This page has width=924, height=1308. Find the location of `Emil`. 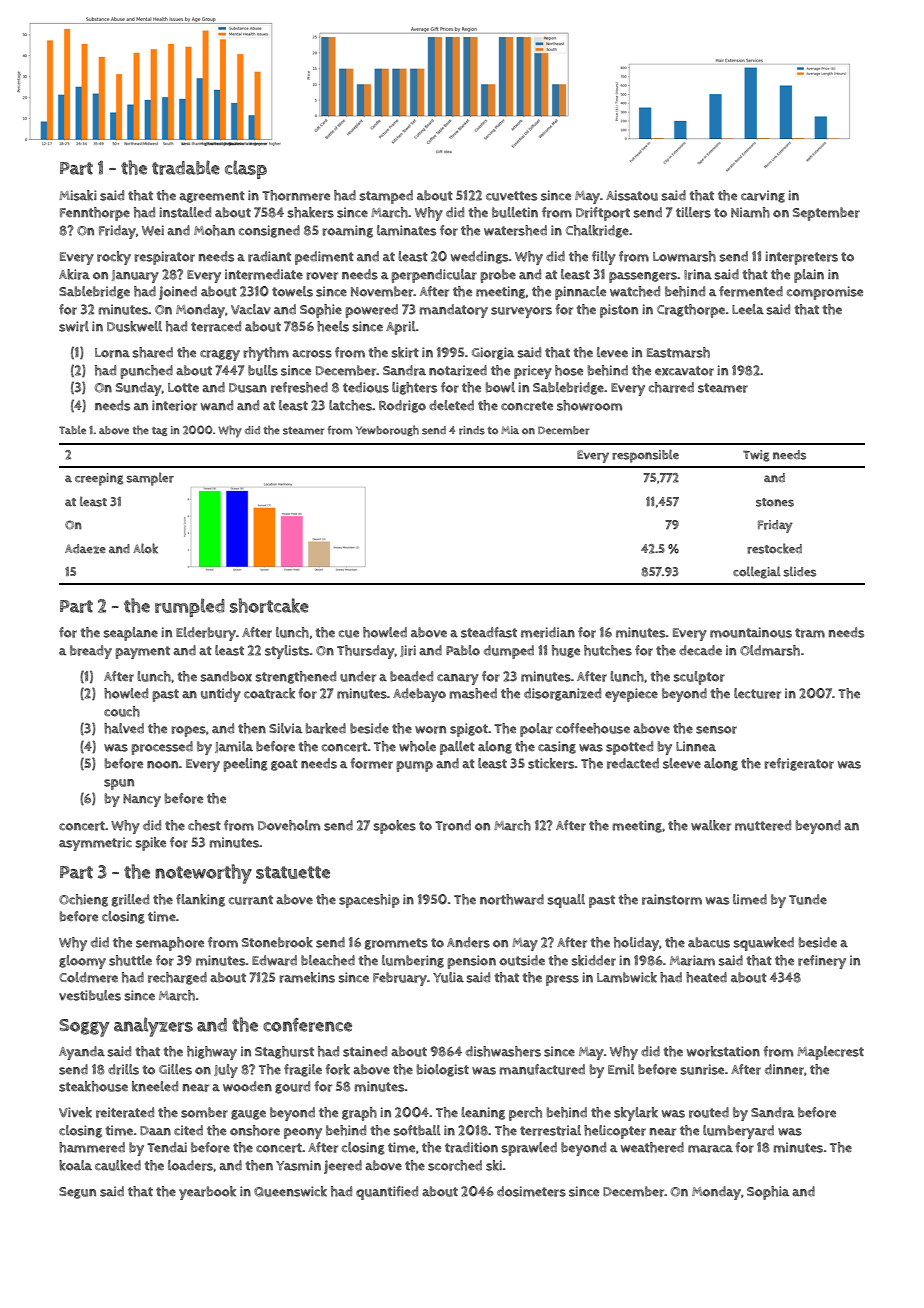

Emil is located at coordinates (621, 1069).
